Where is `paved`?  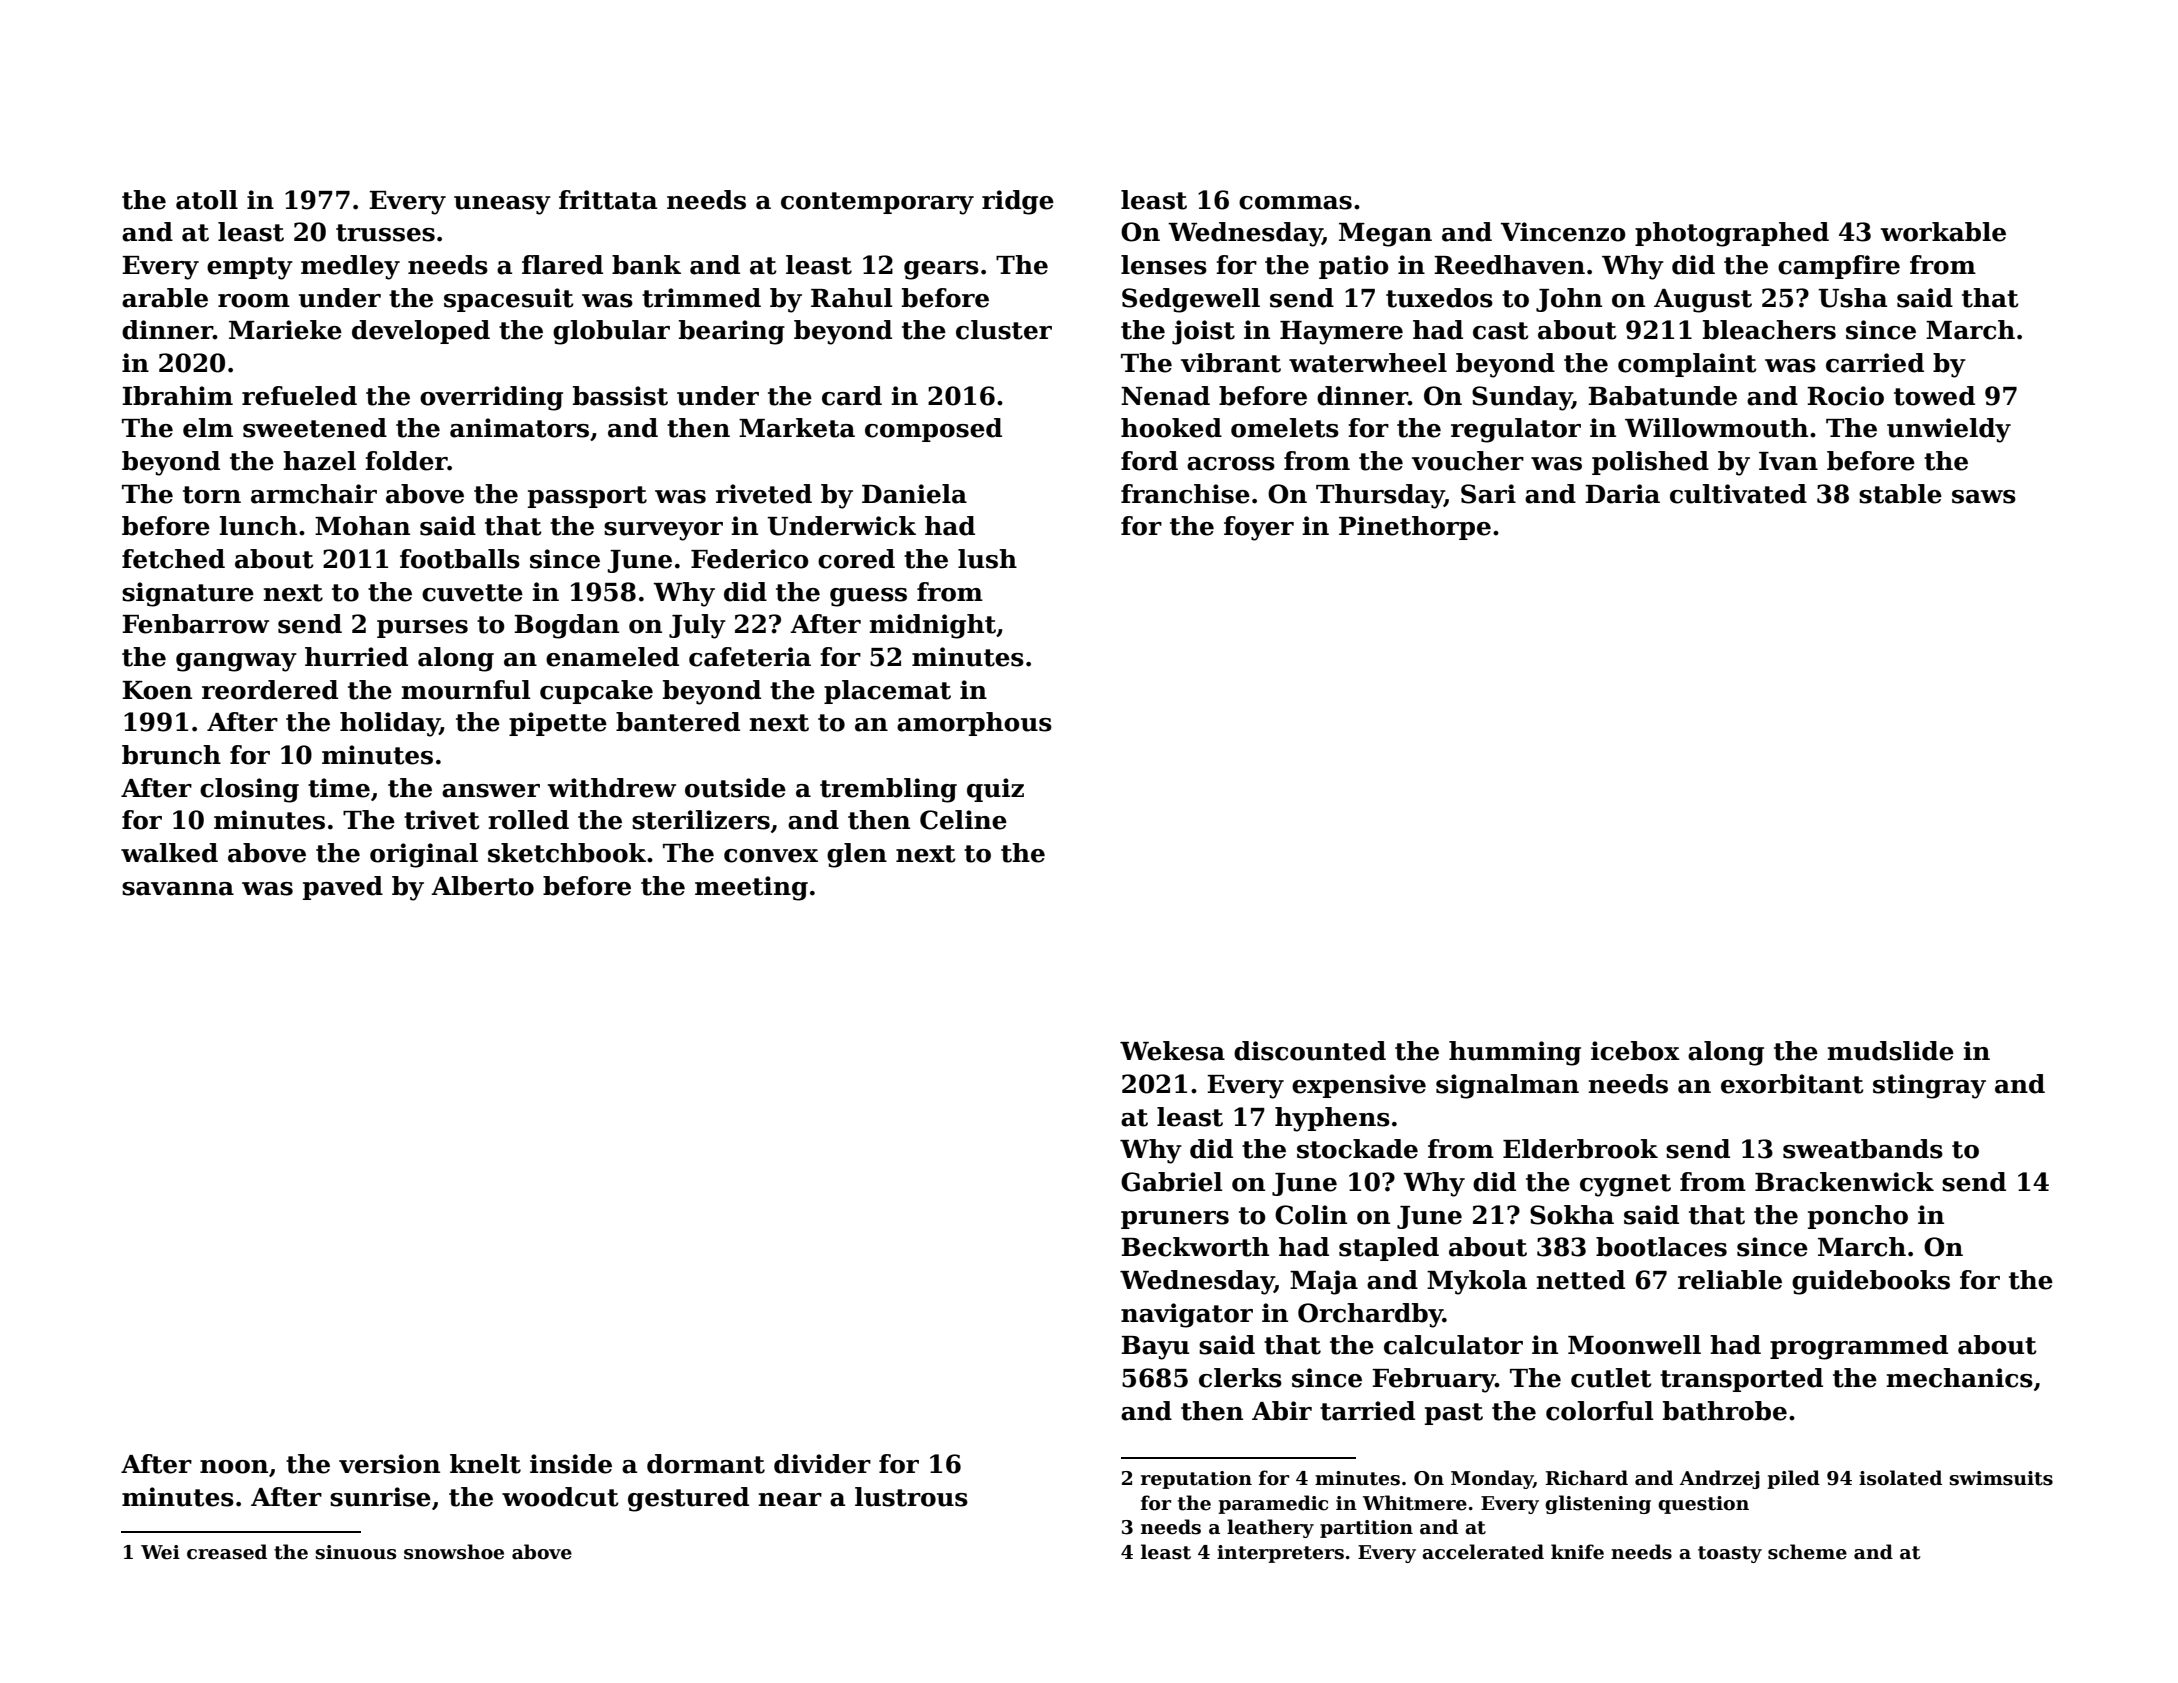 paved is located at coordinates (343, 888).
